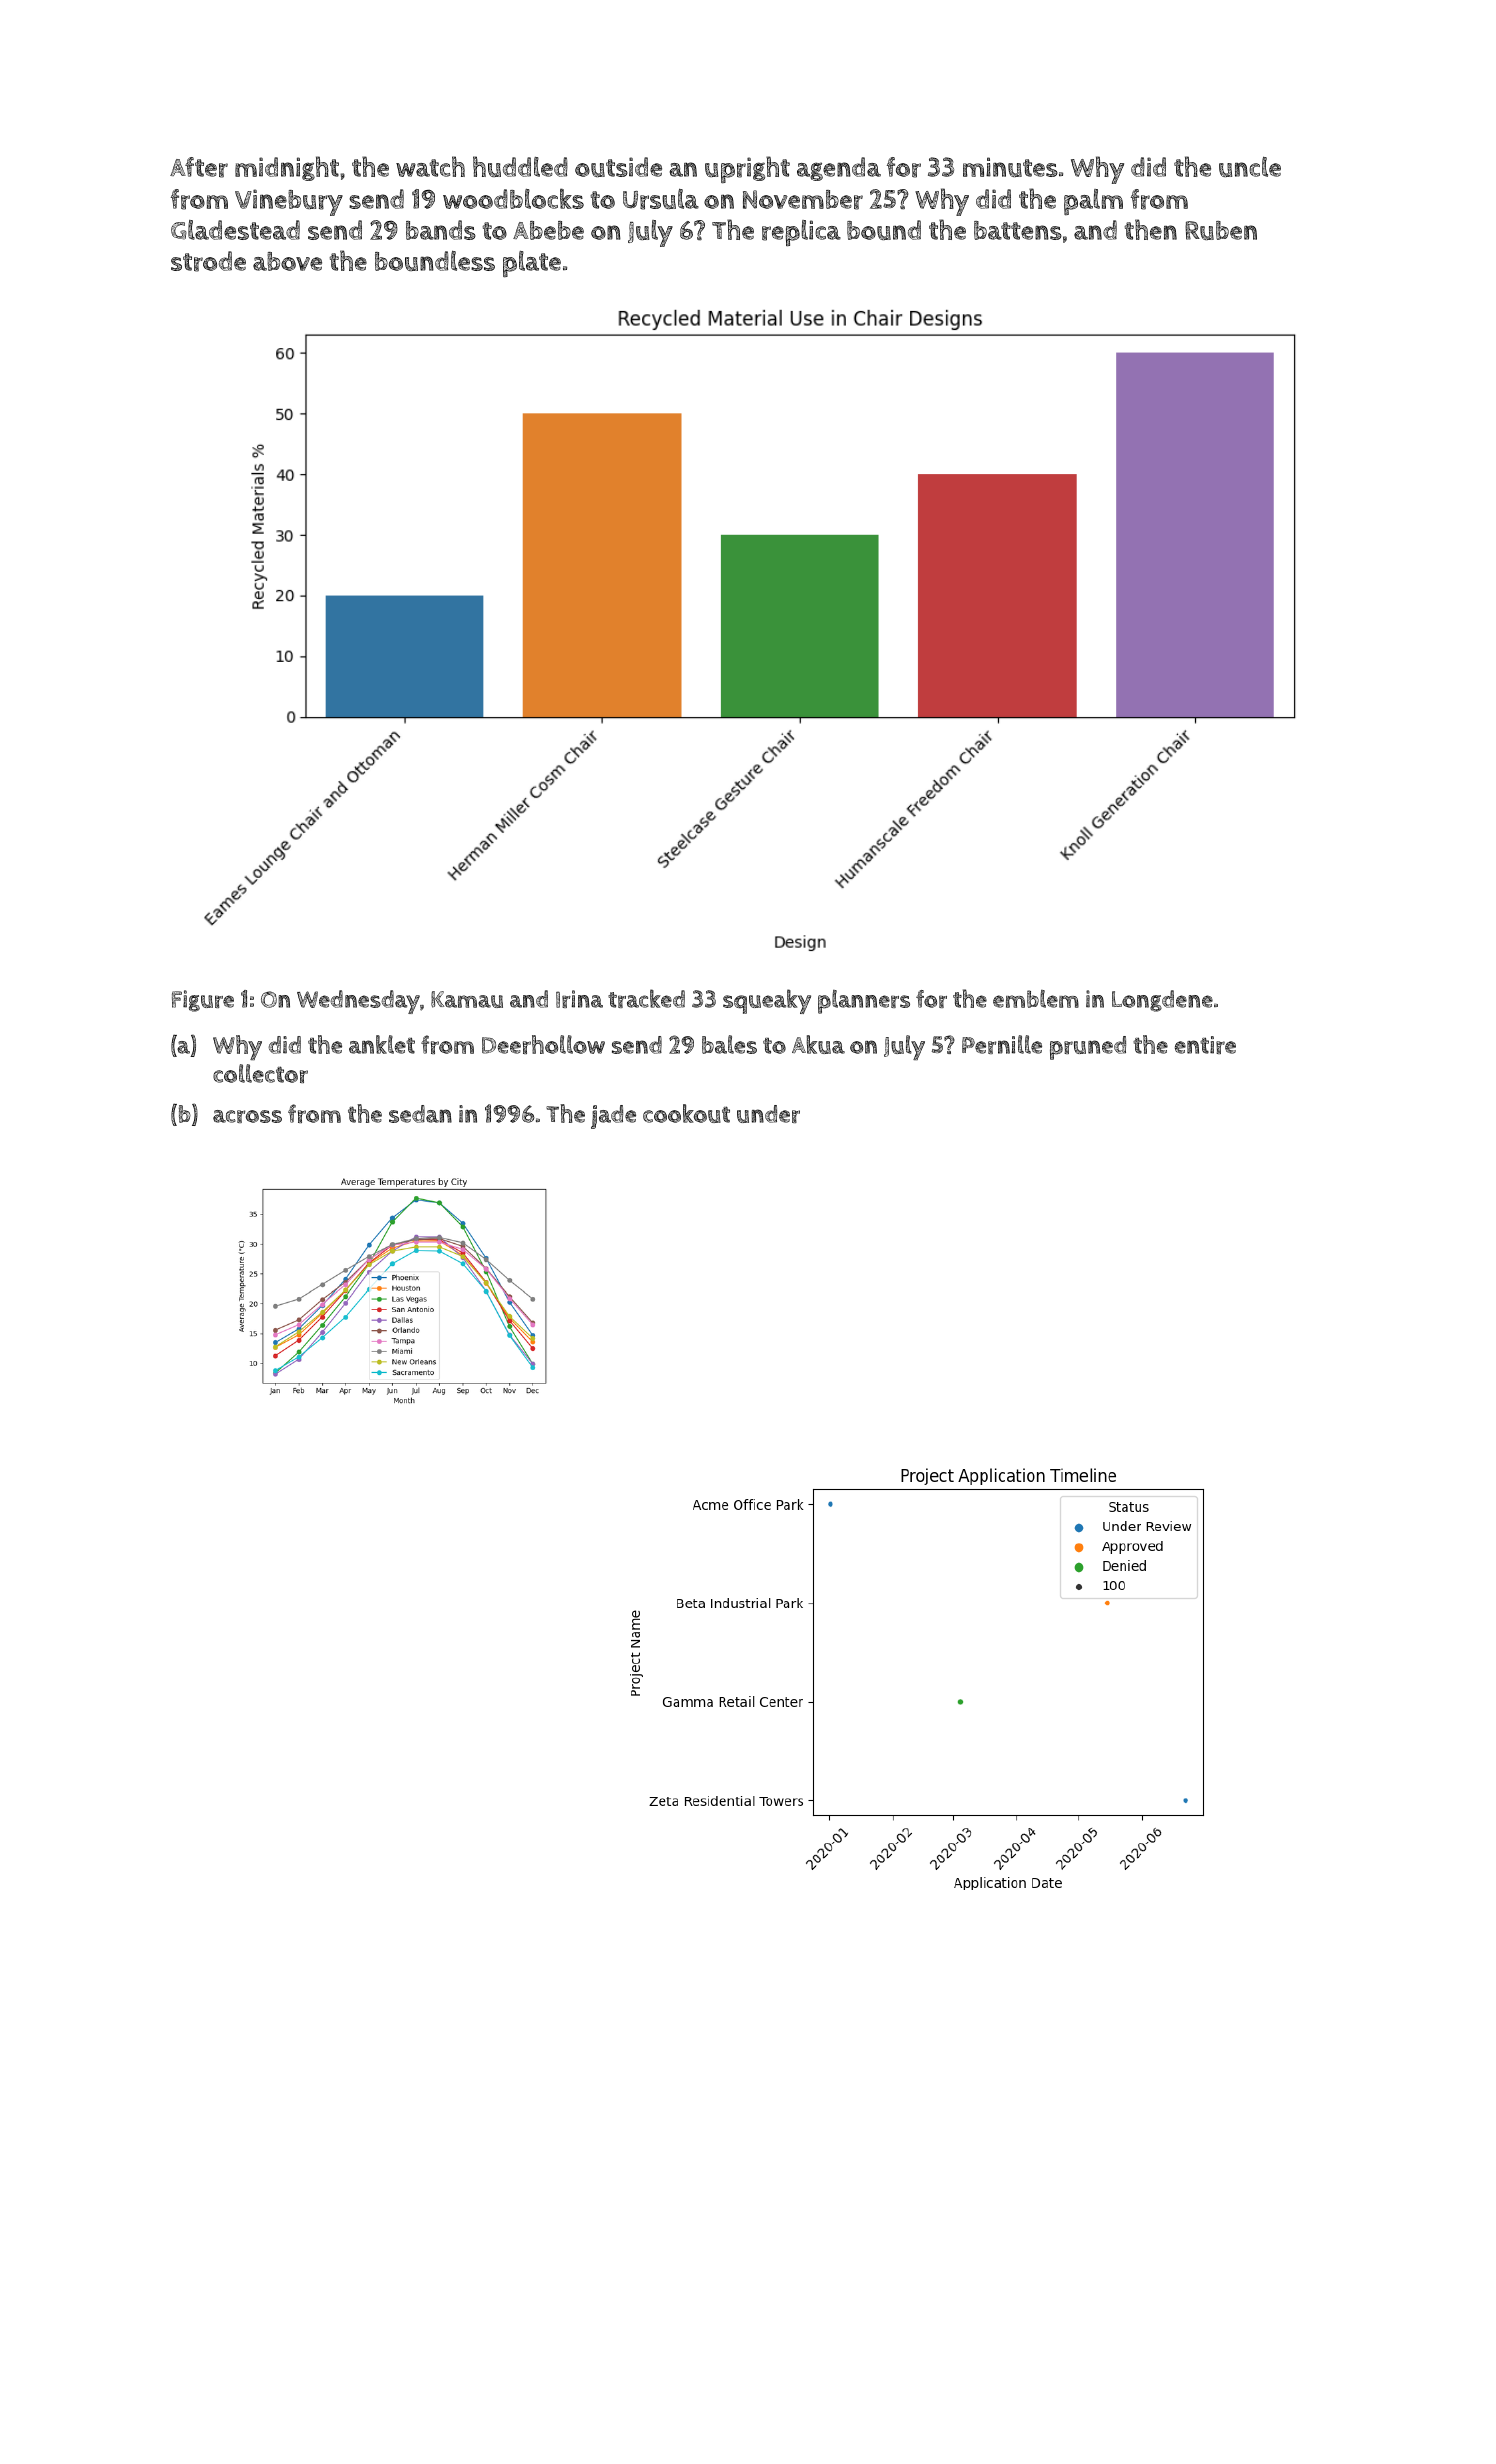 This screenshot has height=2464, width=1496. What do you see at coordinates (208, 261) in the screenshot?
I see `strode` at bounding box center [208, 261].
